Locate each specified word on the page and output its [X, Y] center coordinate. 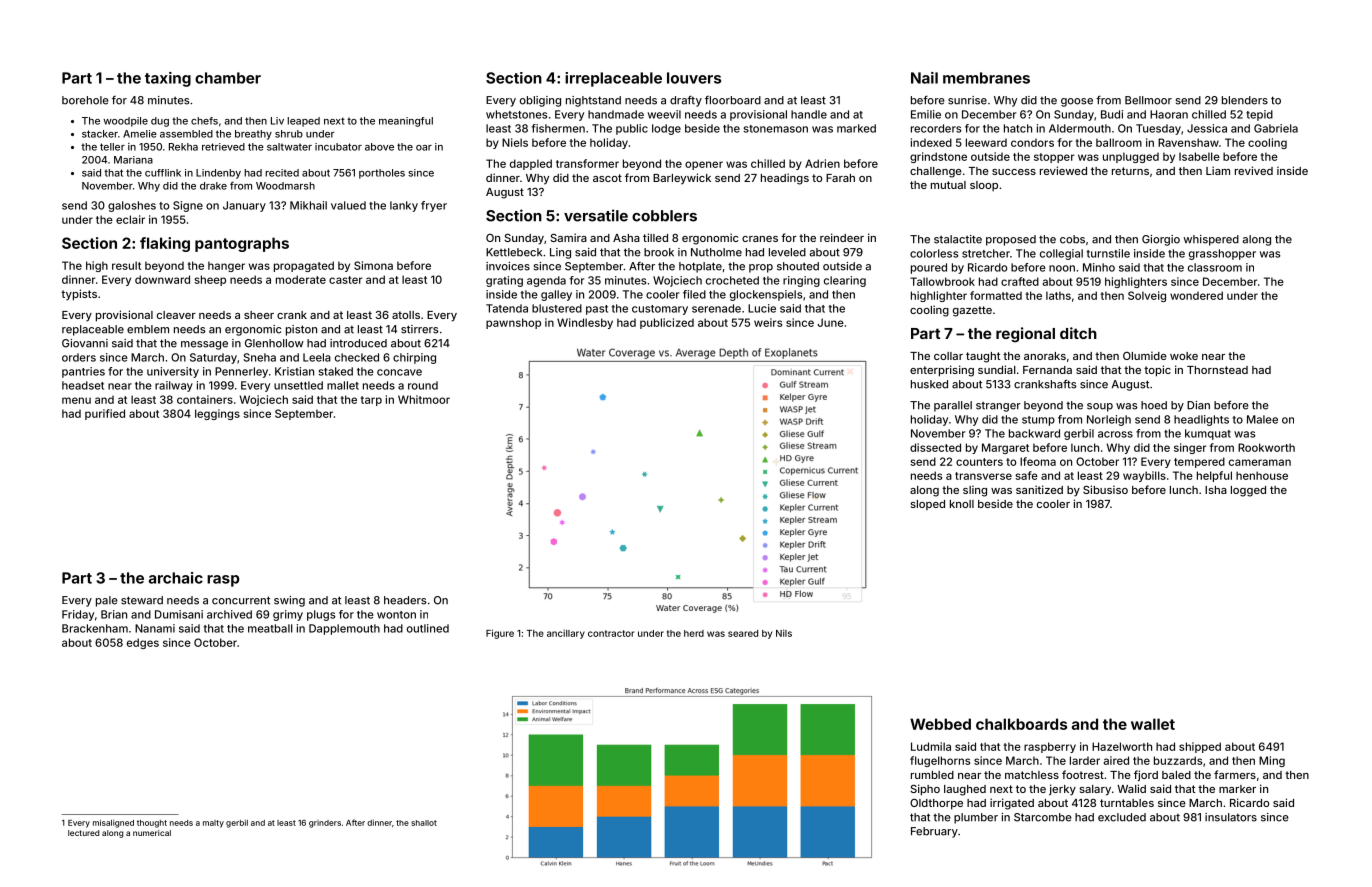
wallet [1153, 724]
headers [405, 600]
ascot [607, 178]
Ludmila [931, 746]
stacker [100, 134]
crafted [1020, 281]
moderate [301, 279]
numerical [152, 833]
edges [143, 643]
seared [743, 633]
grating [504, 281]
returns [1130, 171]
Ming [1272, 761]
